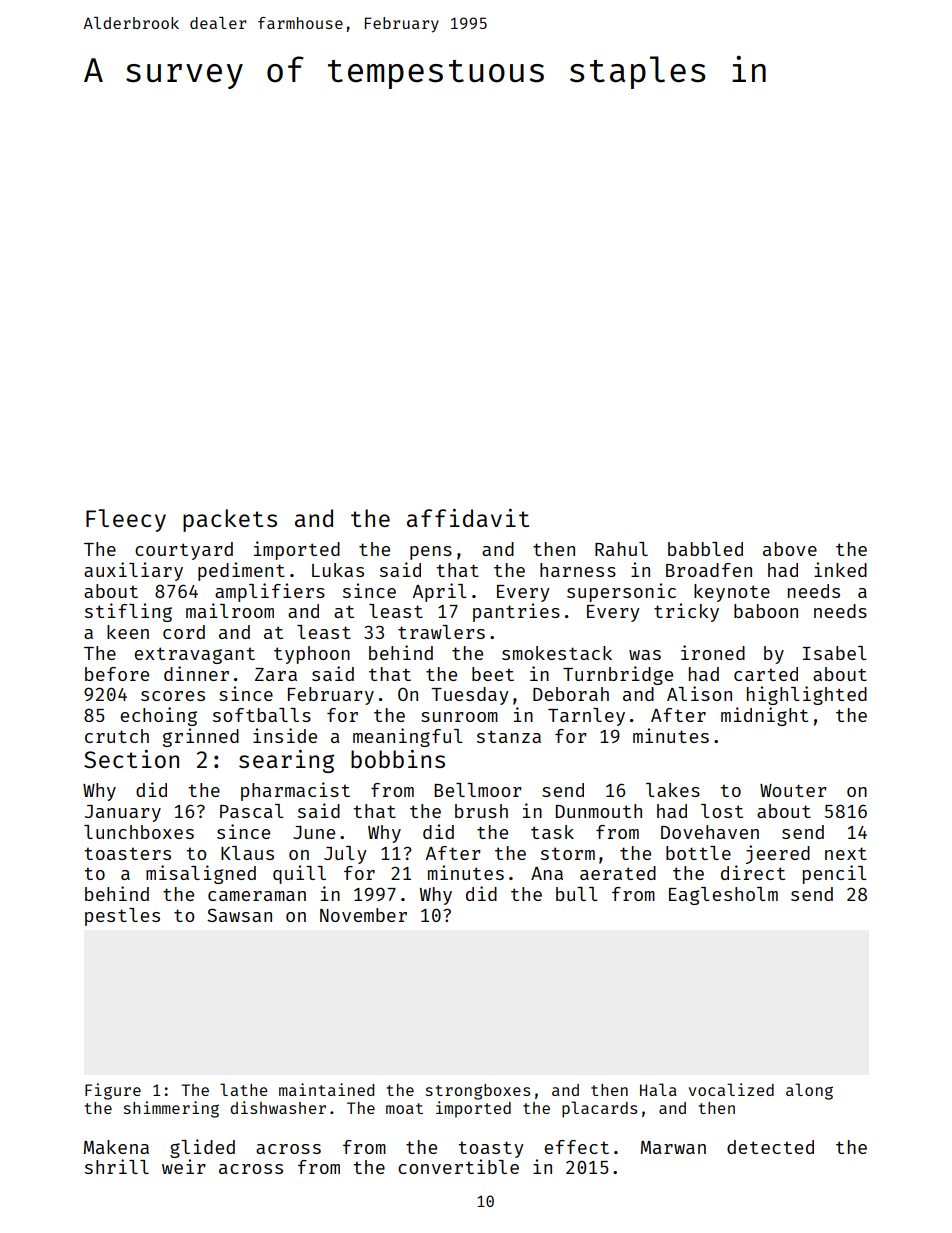 The width and height of the screenshot is (952, 1233). Describe the element at coordinates (126, 520) in the screenshot. I see `Fleecy` at that location.
